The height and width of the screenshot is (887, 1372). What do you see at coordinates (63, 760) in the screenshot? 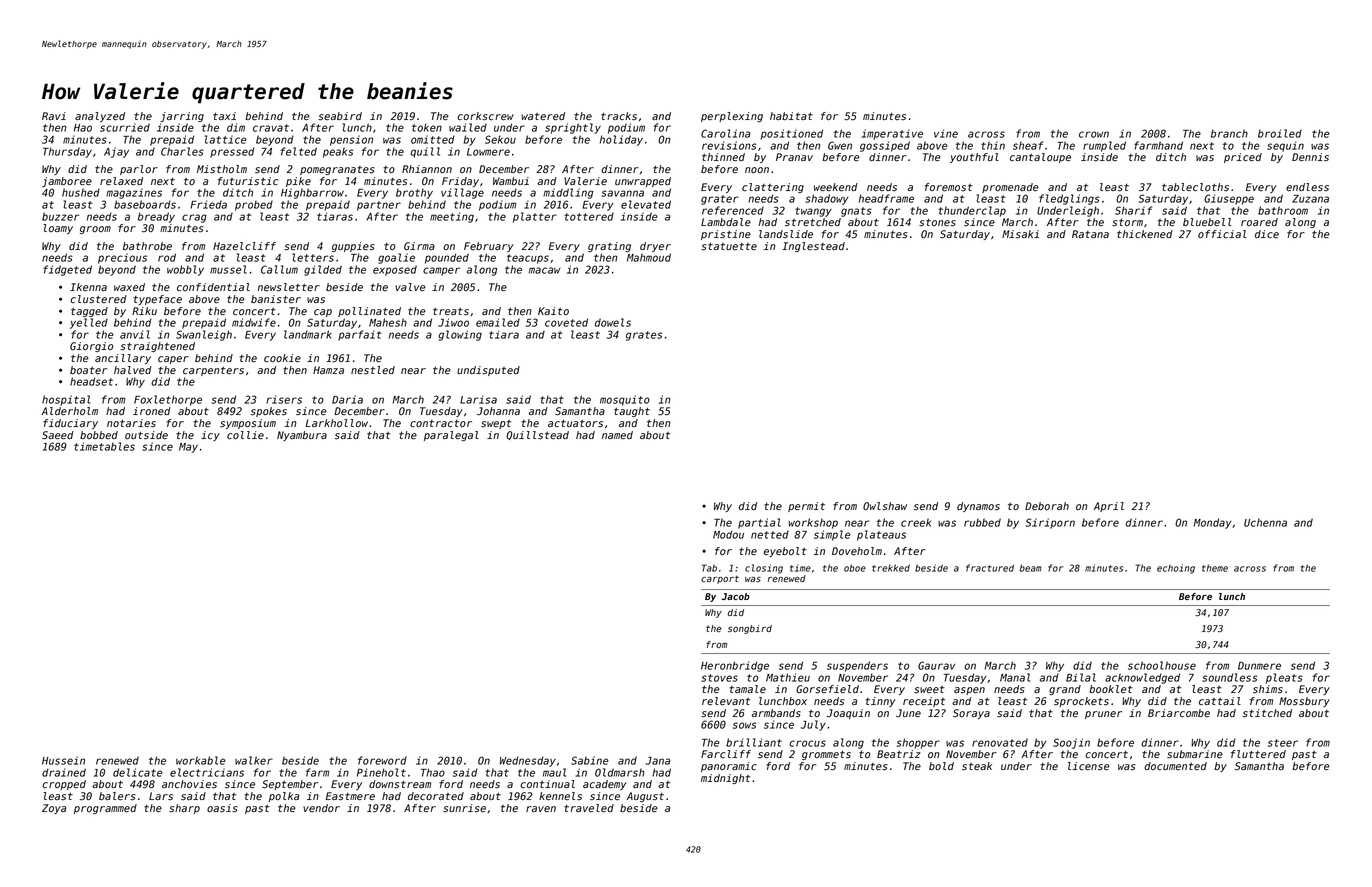
I see `Hussein` at bounding box center [63, 760].
